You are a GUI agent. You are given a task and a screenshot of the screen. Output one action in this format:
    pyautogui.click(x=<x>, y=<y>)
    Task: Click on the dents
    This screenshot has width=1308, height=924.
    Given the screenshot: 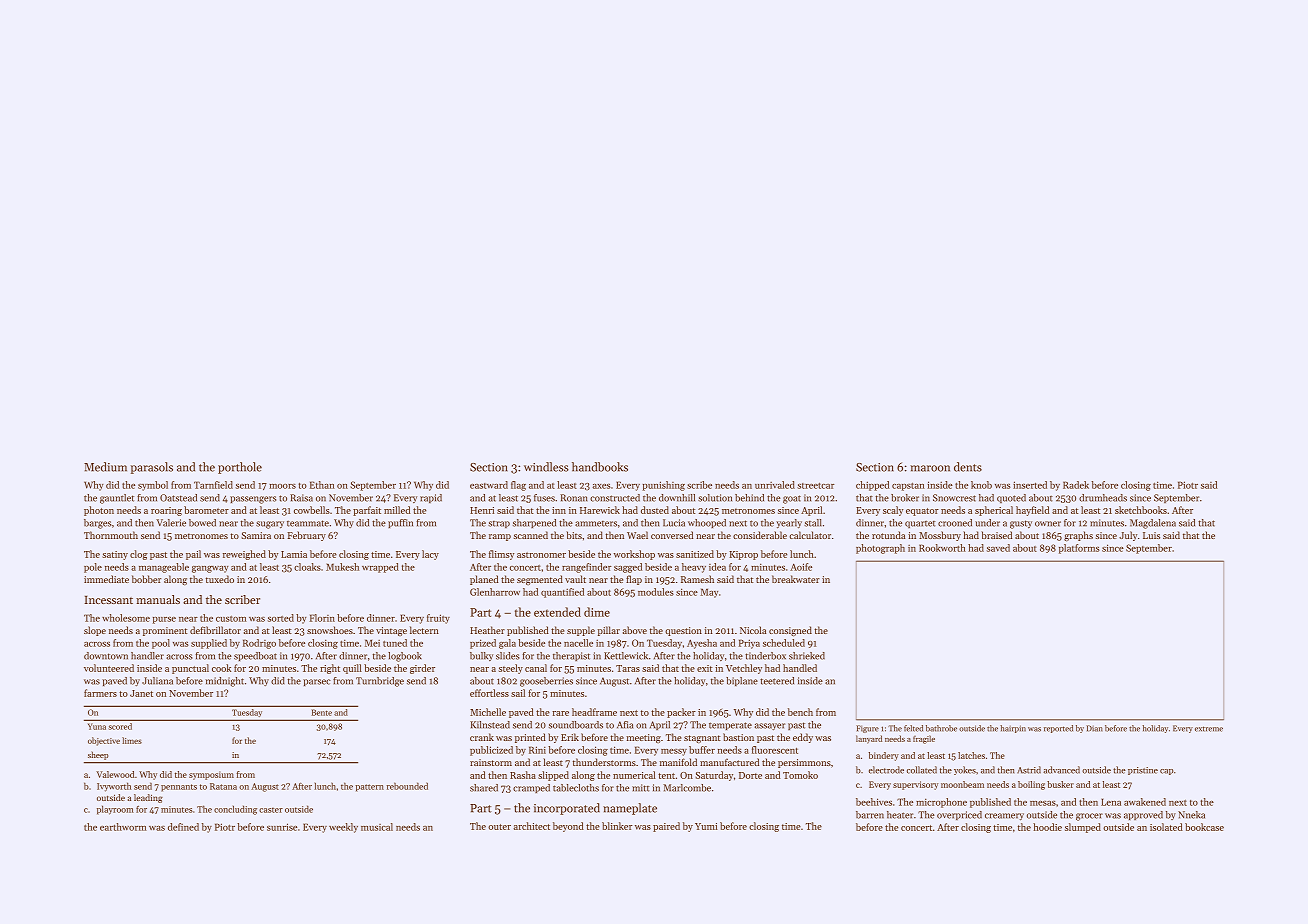 What is the action you would take?
    pyautogui.click(x=968, y=467)
